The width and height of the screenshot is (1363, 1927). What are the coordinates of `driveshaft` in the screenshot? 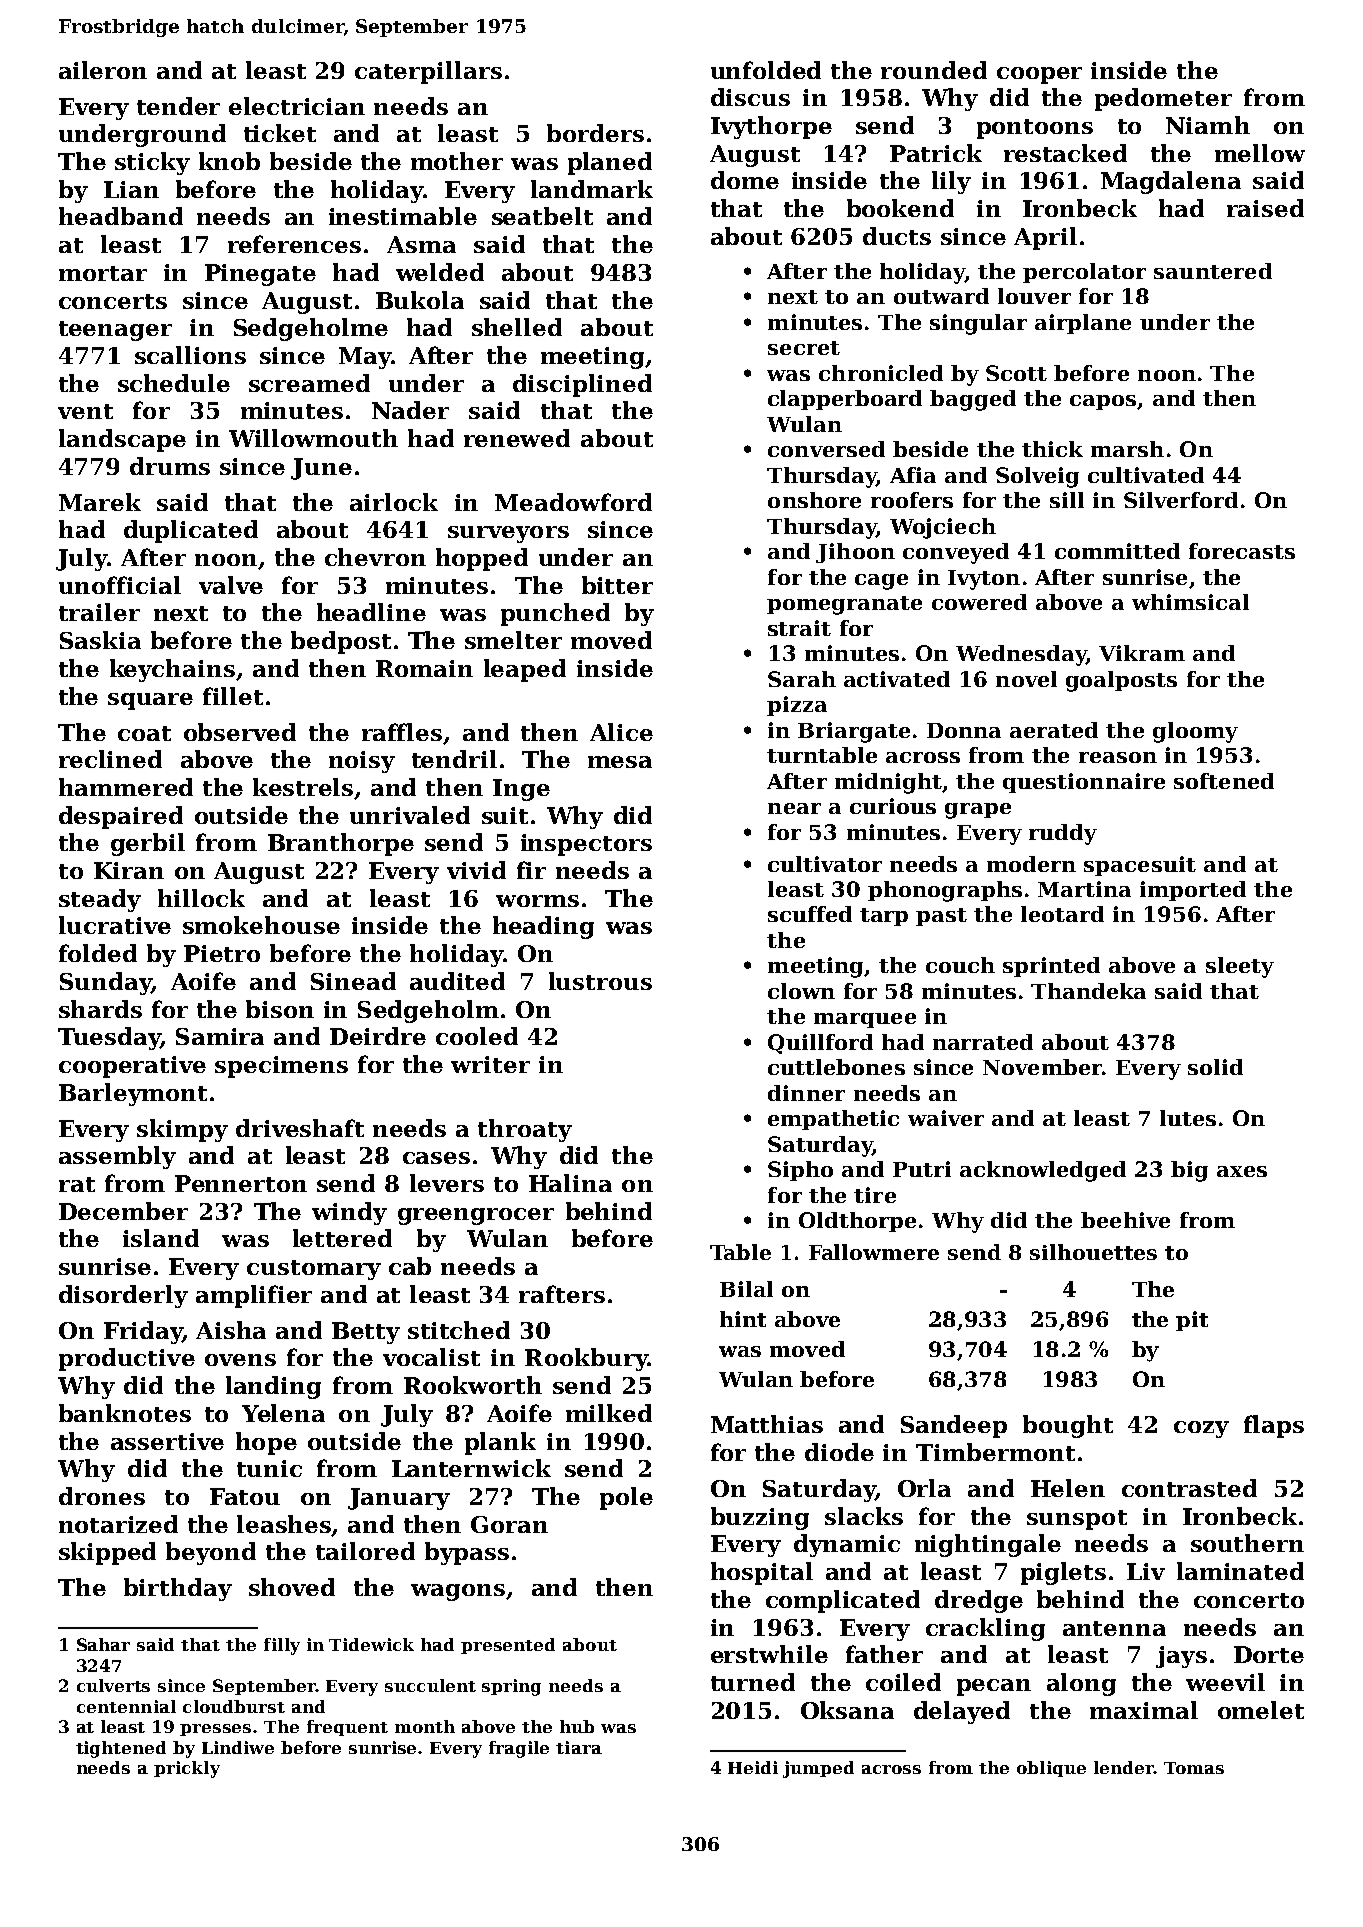 It's located at (300, 1128).
